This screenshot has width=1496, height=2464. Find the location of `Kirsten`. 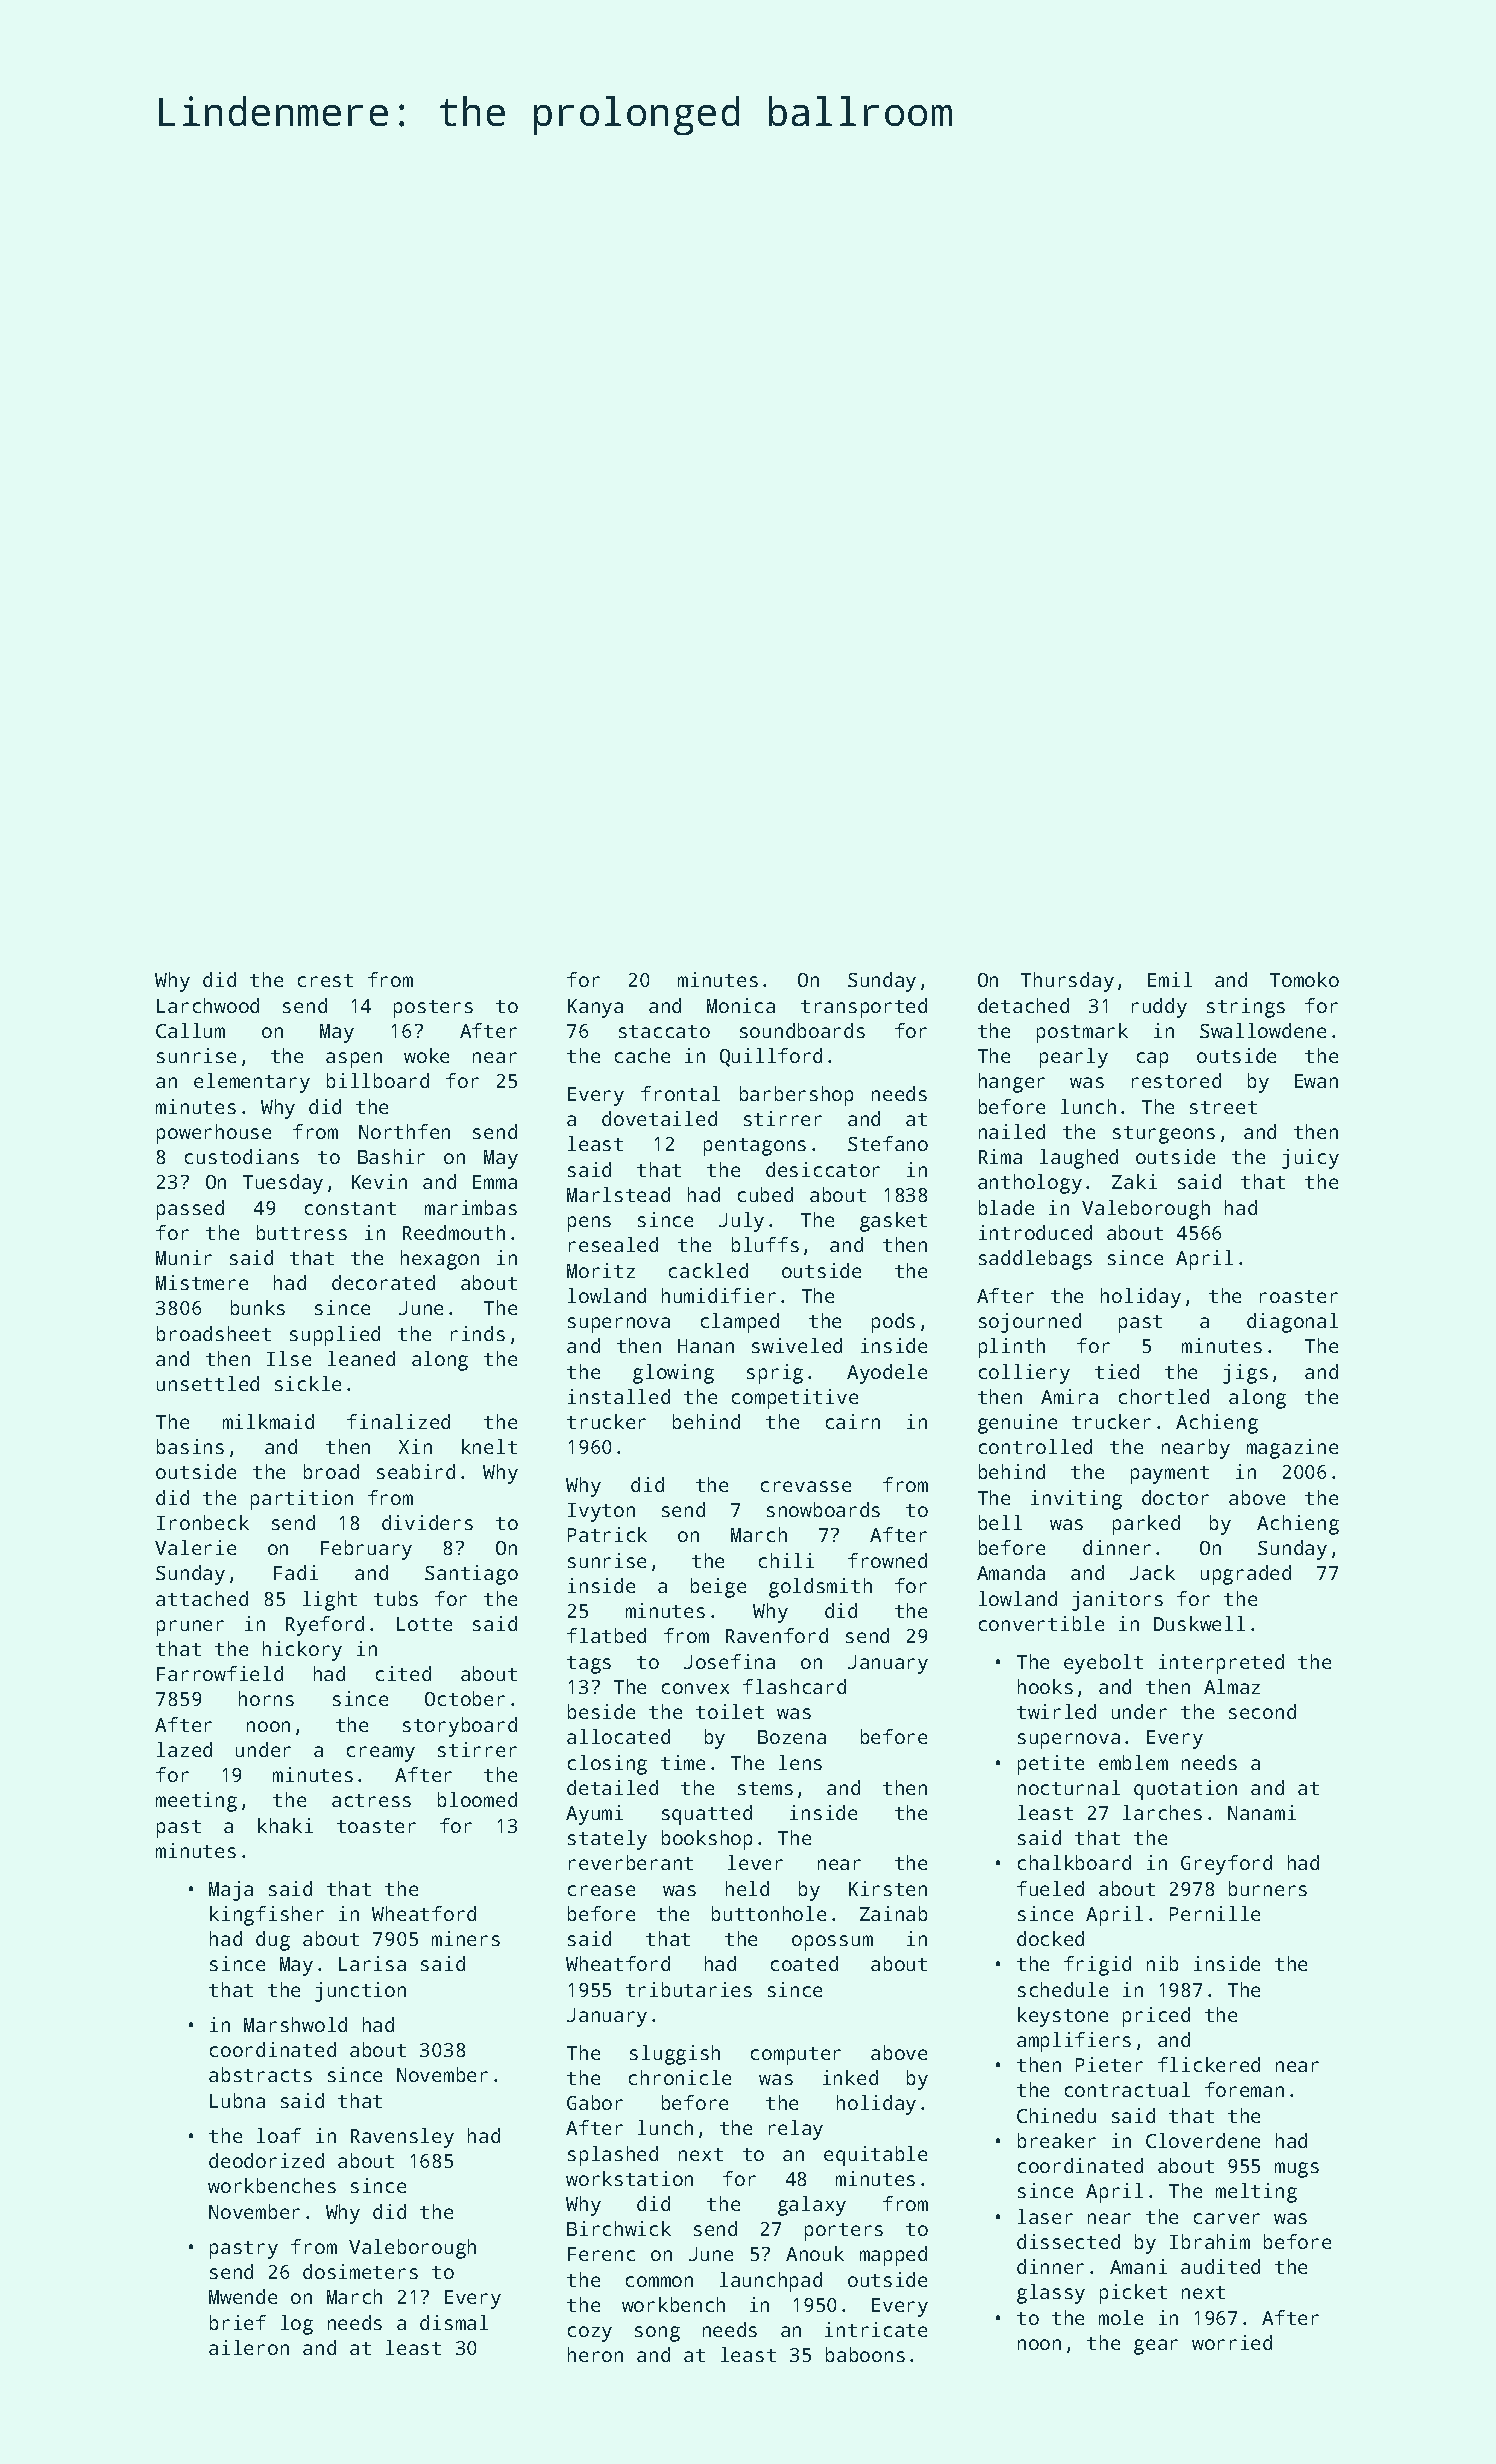

Kirsten is located at coordinates (888, 1888).
